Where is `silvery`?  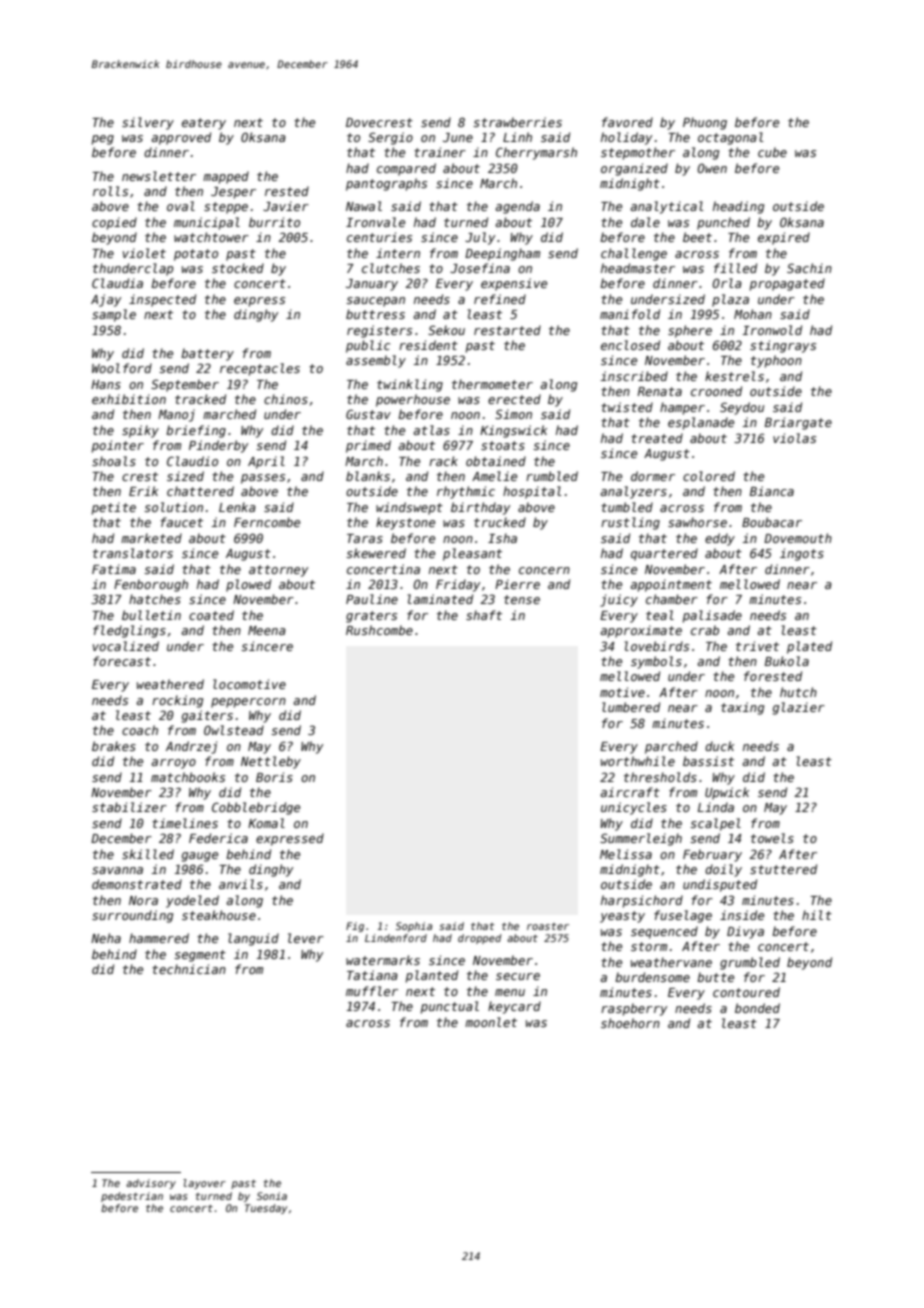
silvery is located at coordinates (148, 123).
